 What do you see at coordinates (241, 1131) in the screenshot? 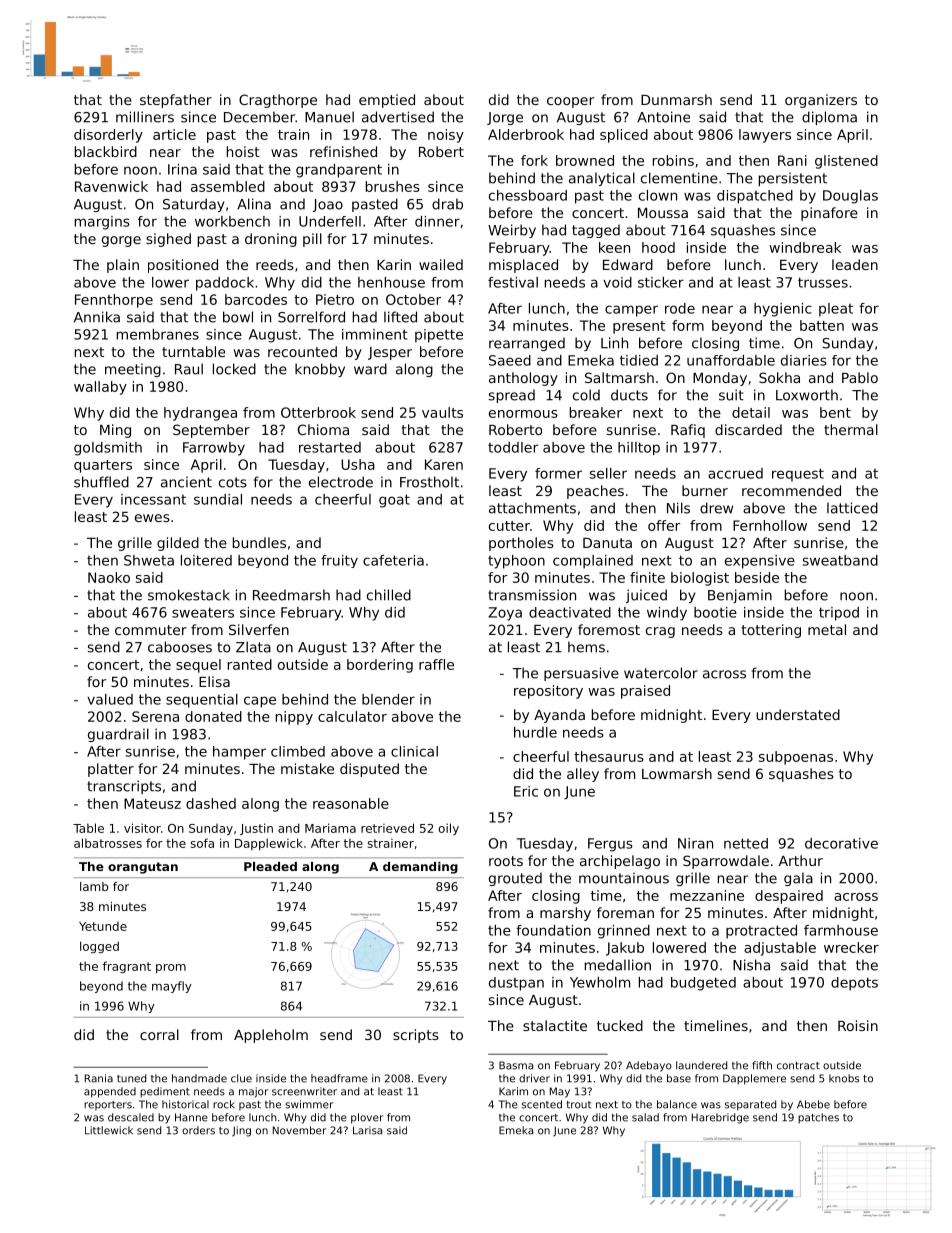
I see `Jing` at bounding box center [241, 1131].
